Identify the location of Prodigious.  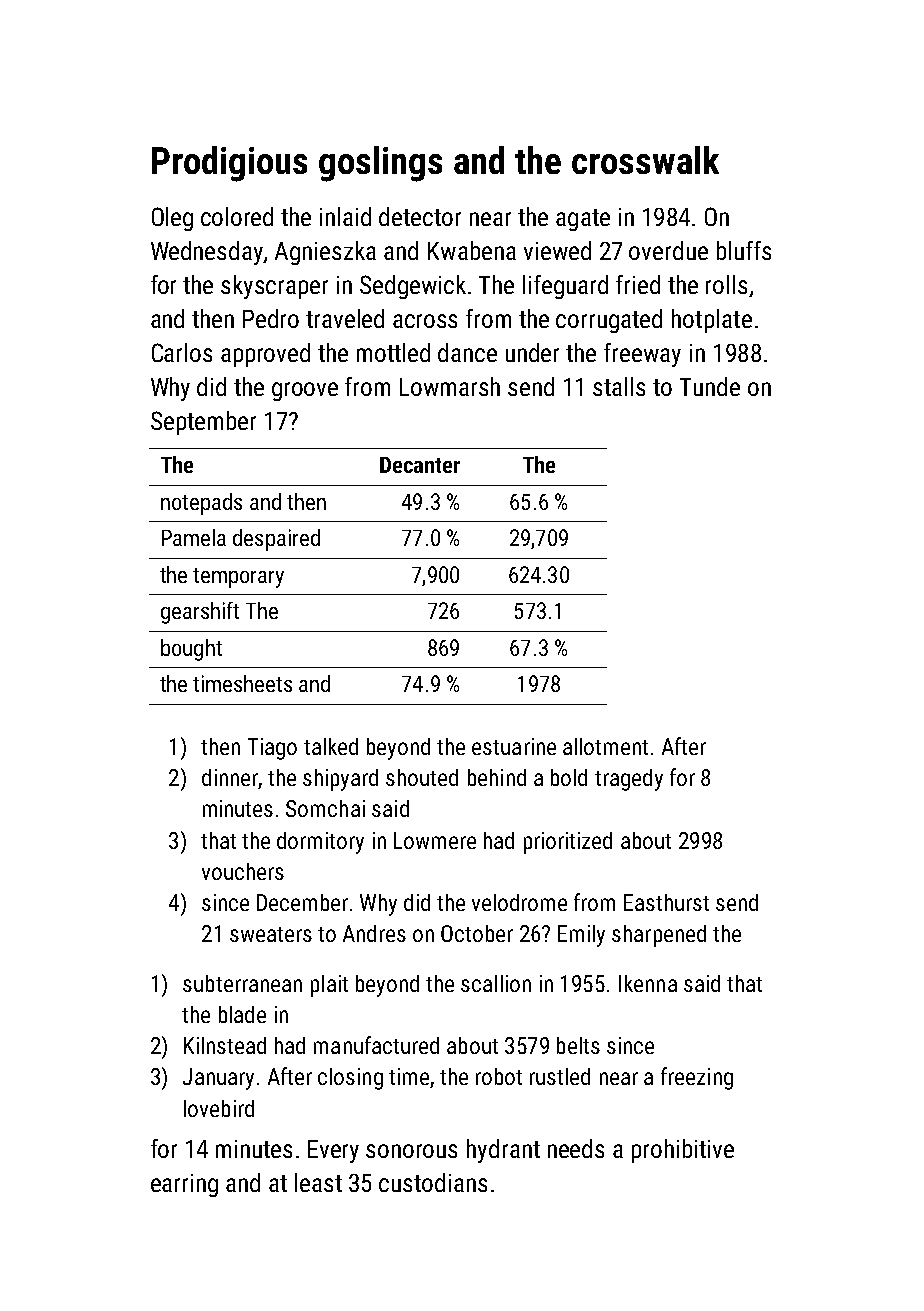
(229, 164).
